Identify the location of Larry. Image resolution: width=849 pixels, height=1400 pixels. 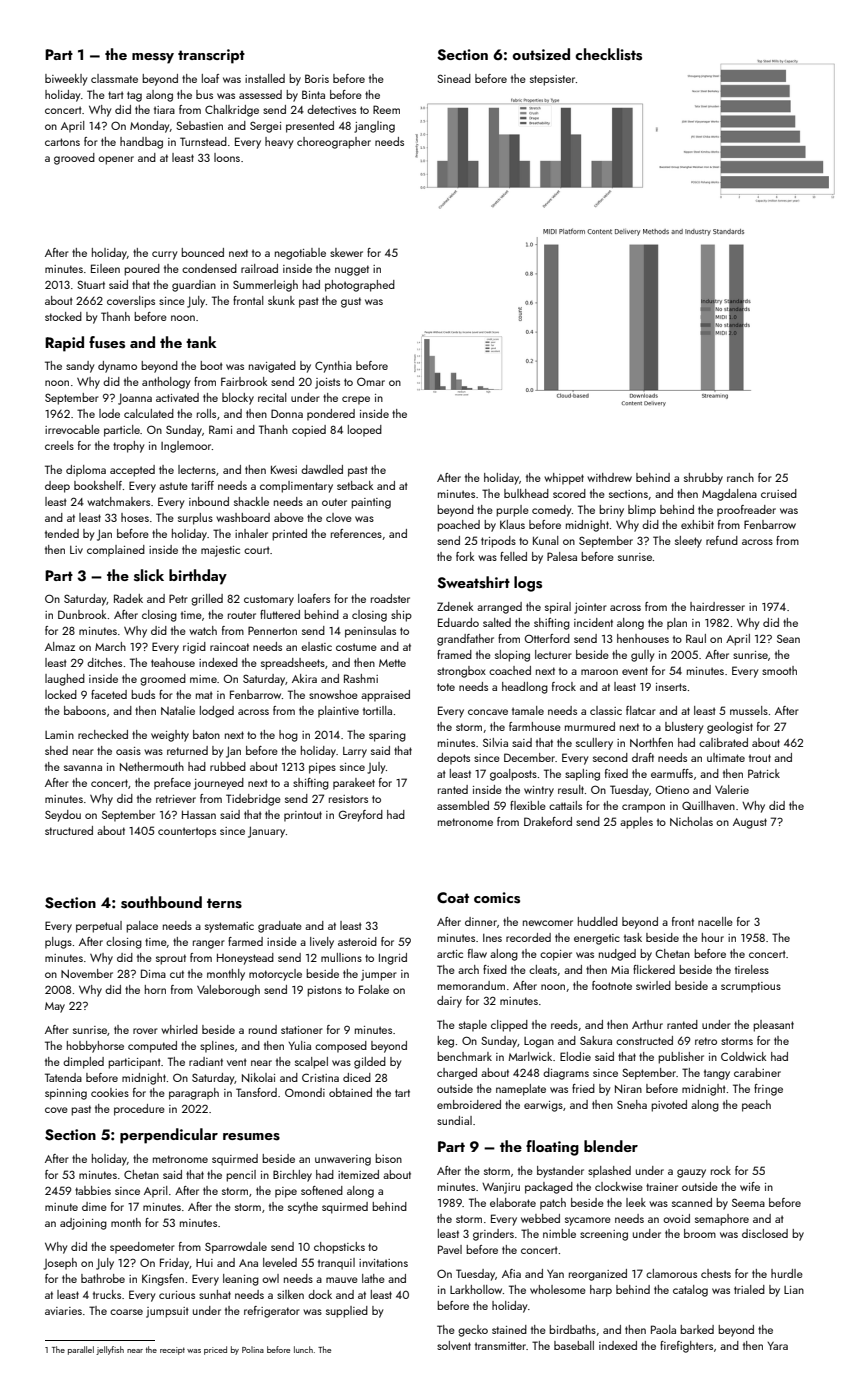
(355, 752).
